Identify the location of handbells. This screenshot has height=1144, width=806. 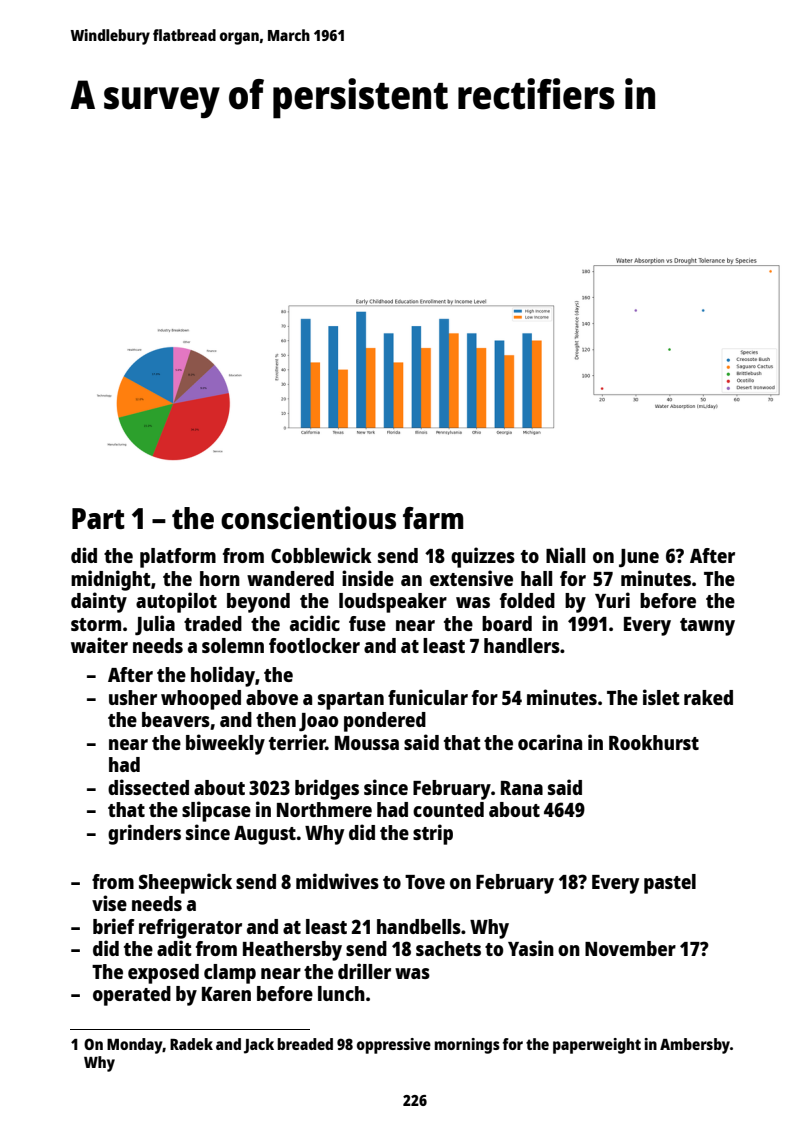
(419, 926).
